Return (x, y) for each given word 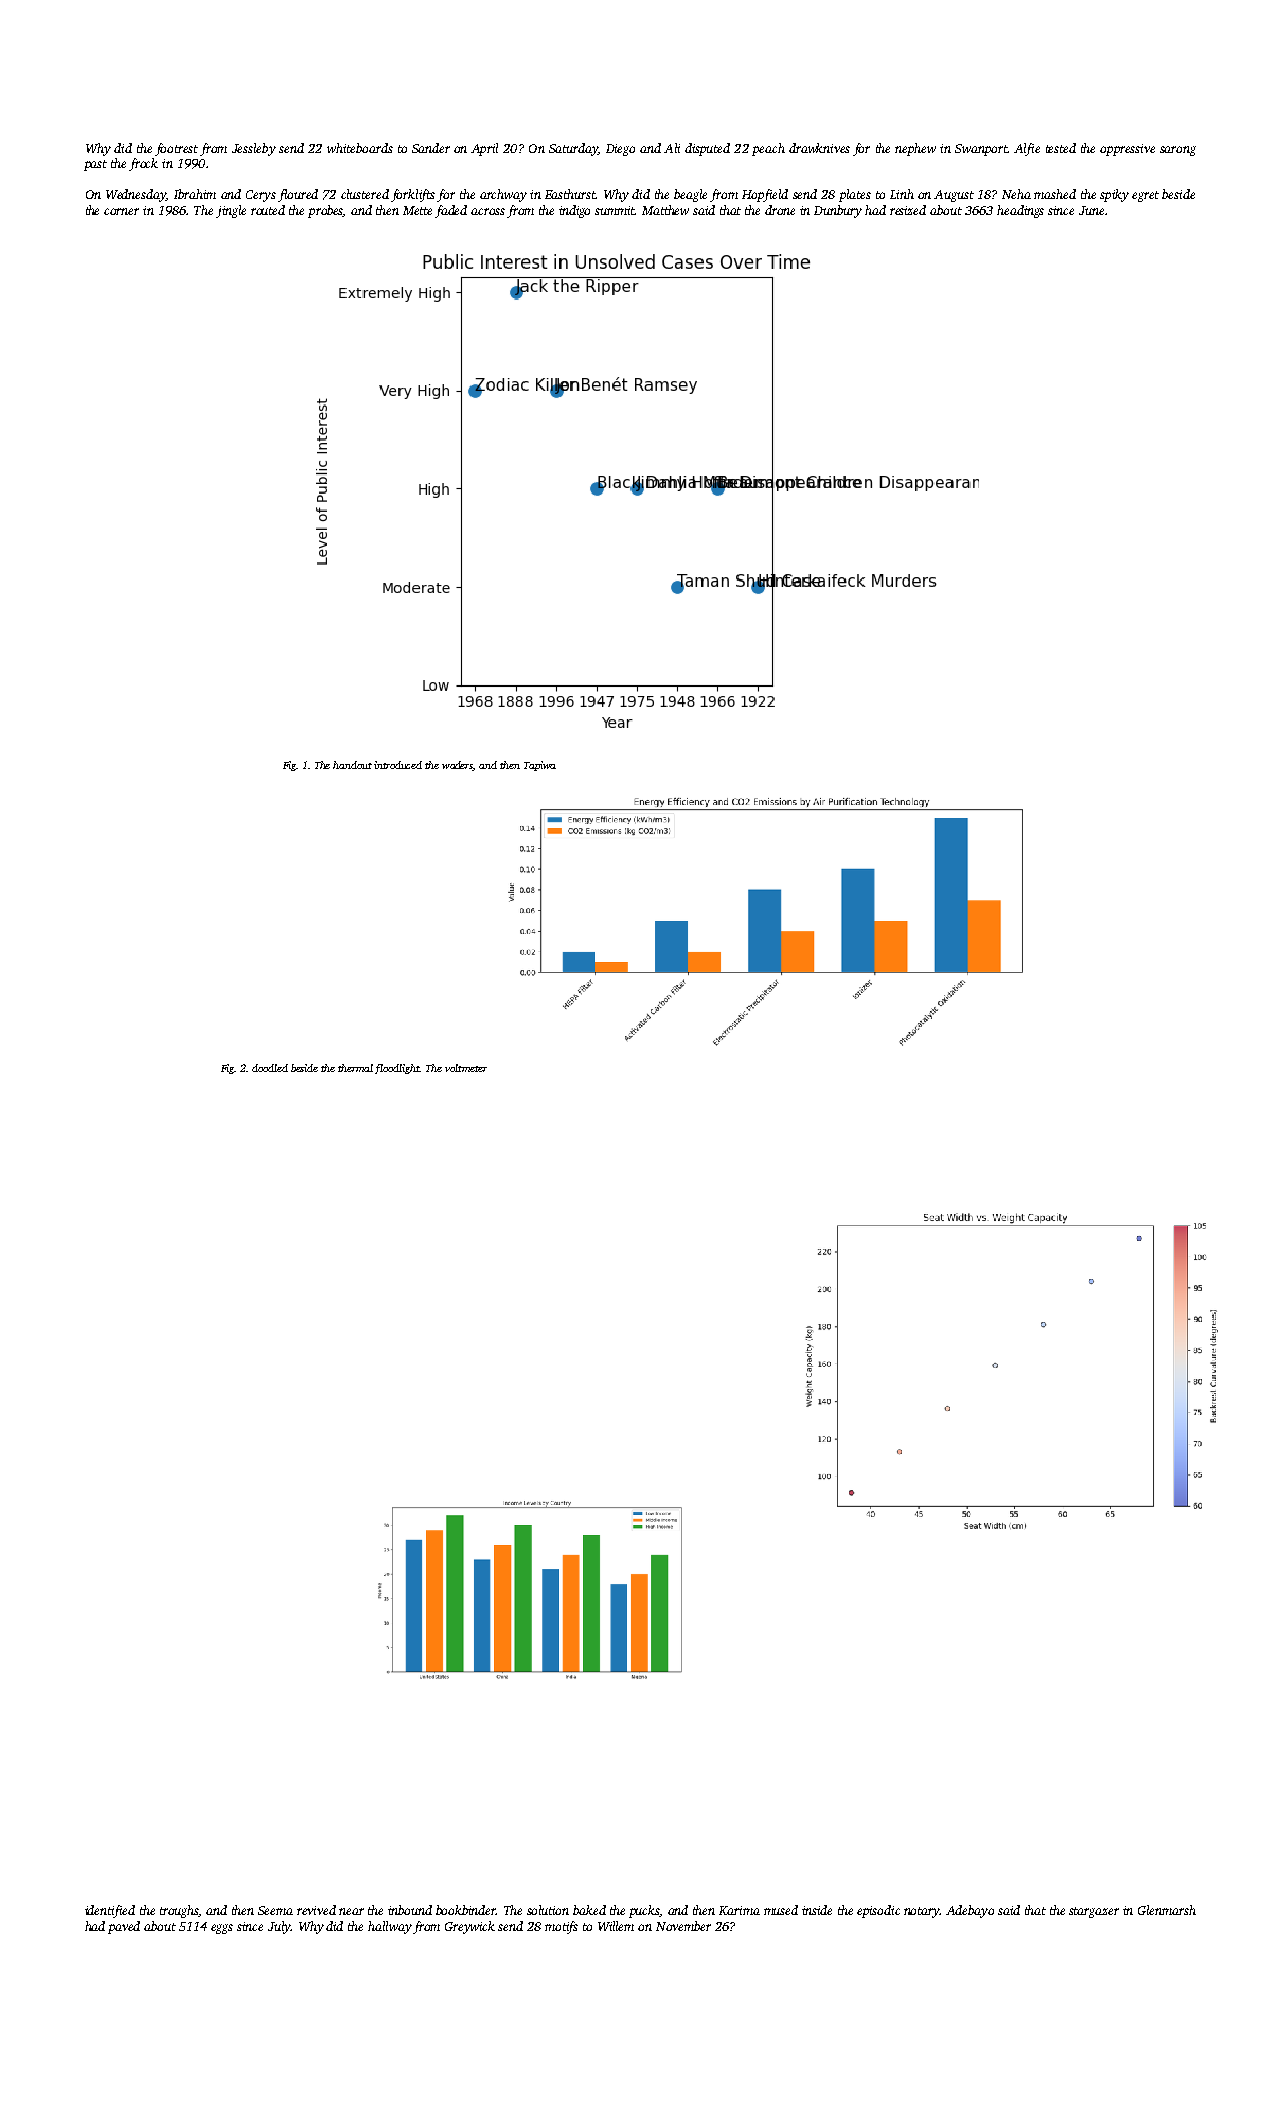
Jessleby (254, 149)
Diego (620, 150)
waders (458, 766)
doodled (270, 1068)
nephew (915, 149)
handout (352, 765)
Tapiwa (540, 766)
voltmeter (466, 1068)
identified (110, 1911)
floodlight (397, 1069)
